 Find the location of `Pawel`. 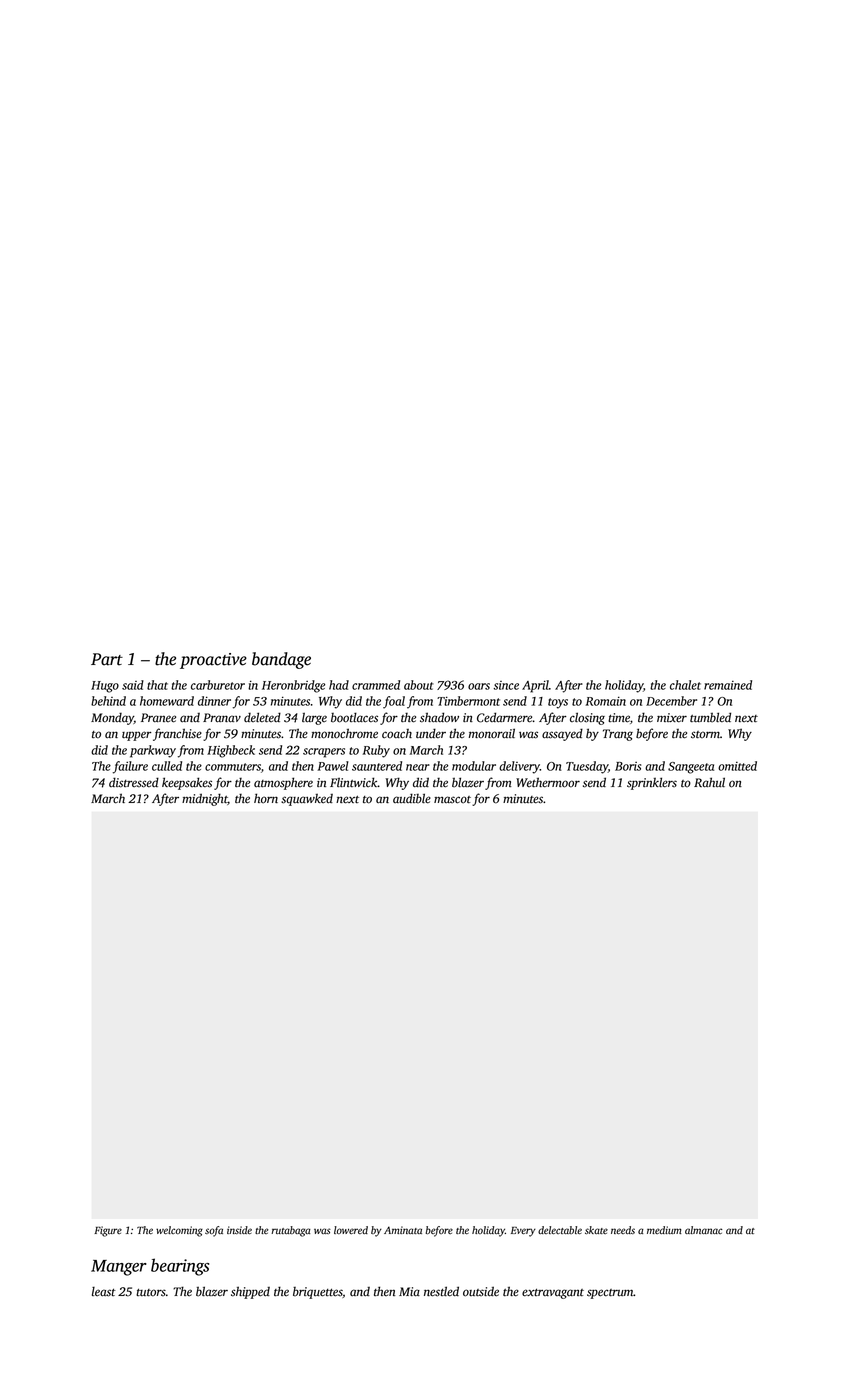

Pawel is located at coordinates (333, 766).
